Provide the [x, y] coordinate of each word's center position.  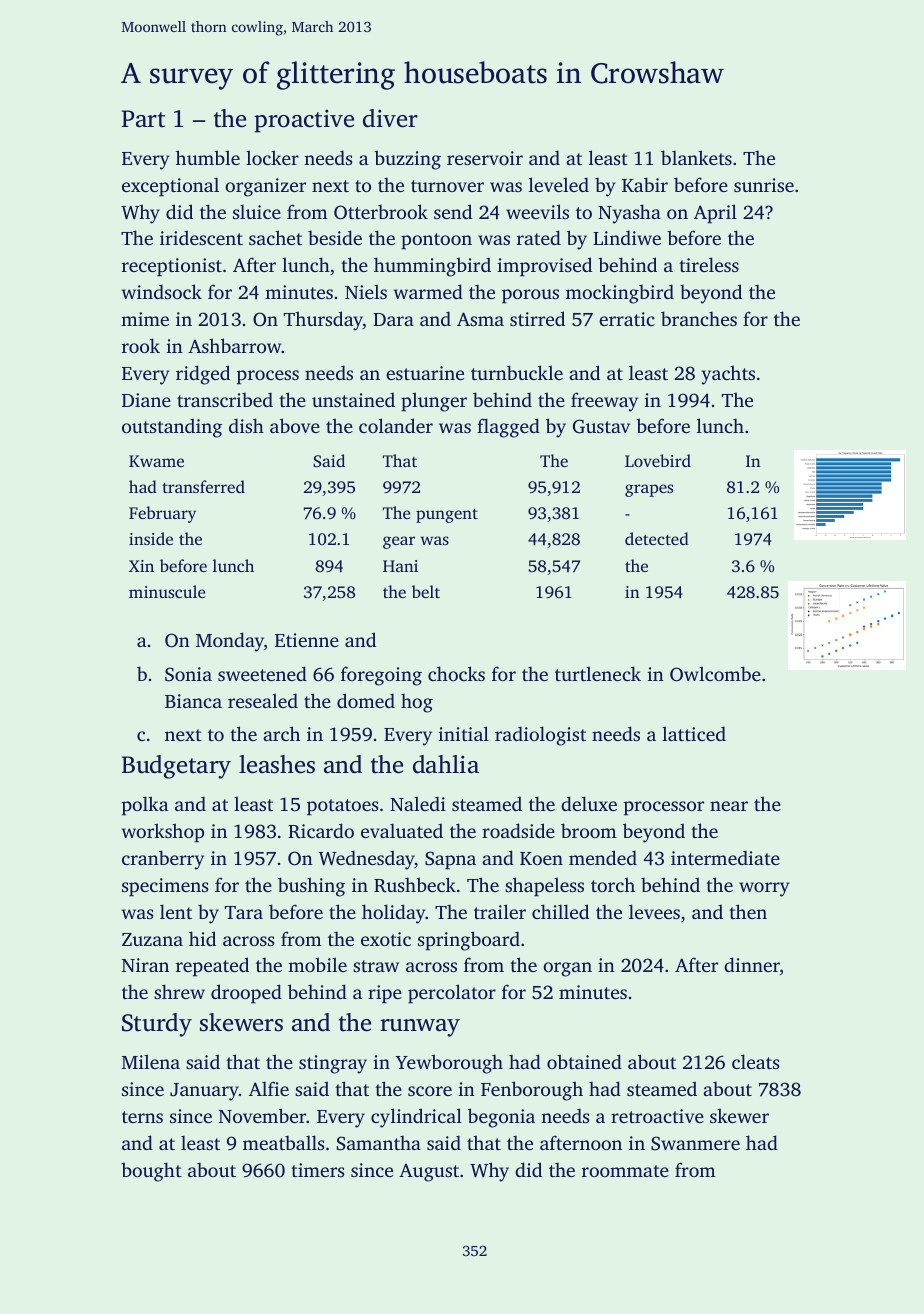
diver [390, 118]
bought [151, 1172]
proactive [304, 121]
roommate [625, 1171]
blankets [696, 157]
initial [463, 733]
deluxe [589, 803]
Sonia [188, 674]
